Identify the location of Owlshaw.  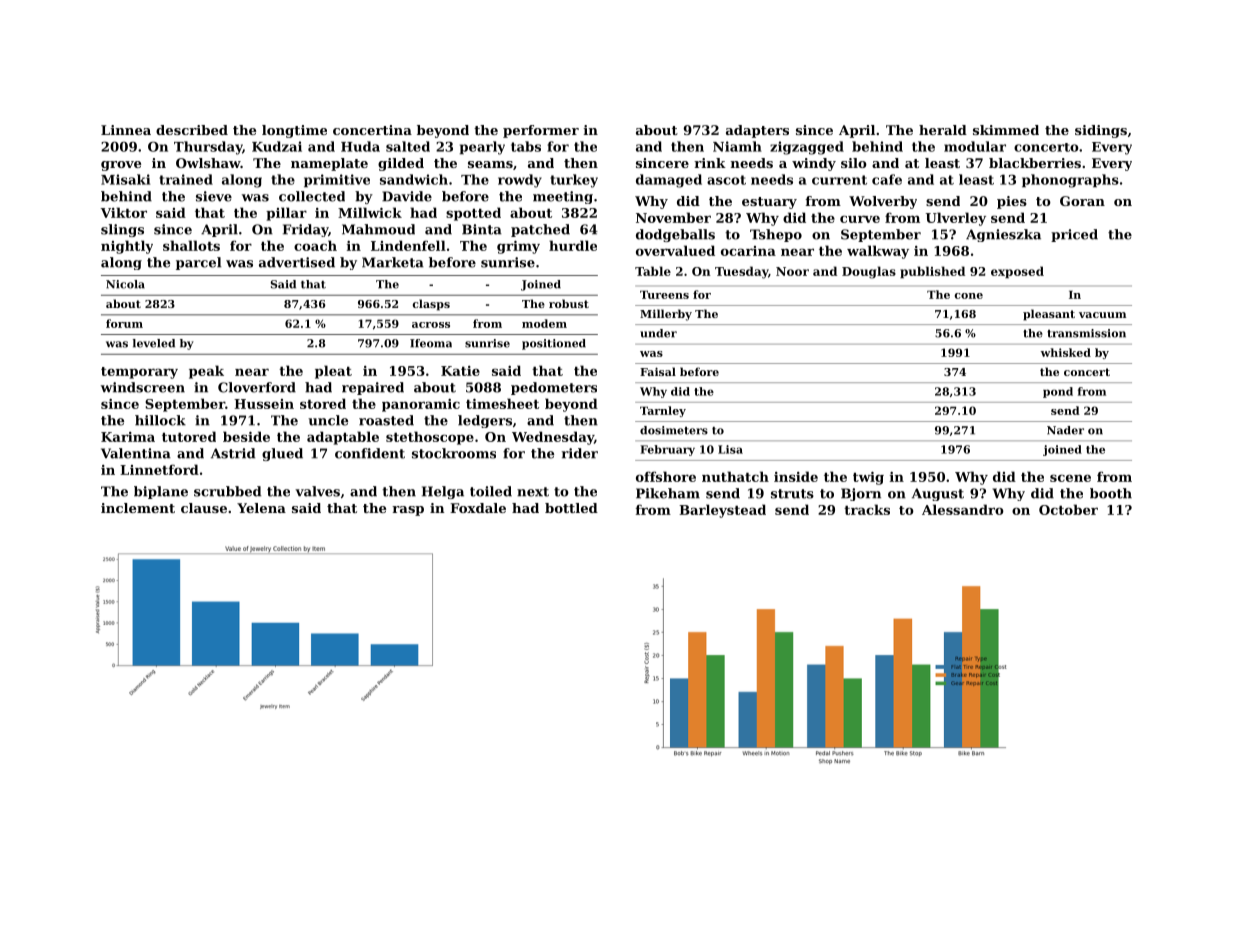
(208, 163).
